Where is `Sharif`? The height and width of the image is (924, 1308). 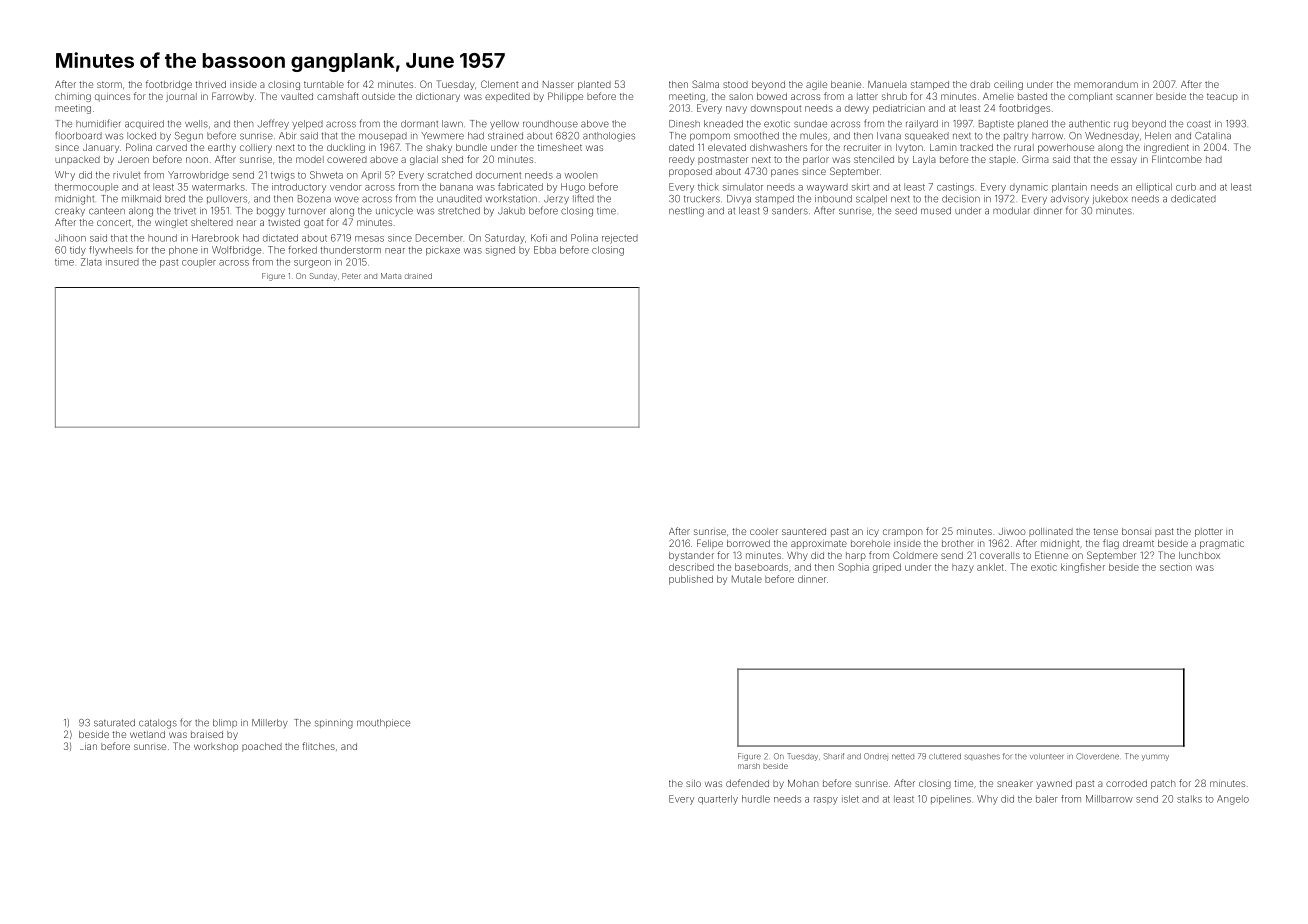 Sharif is located at coordinates (834, 756).
